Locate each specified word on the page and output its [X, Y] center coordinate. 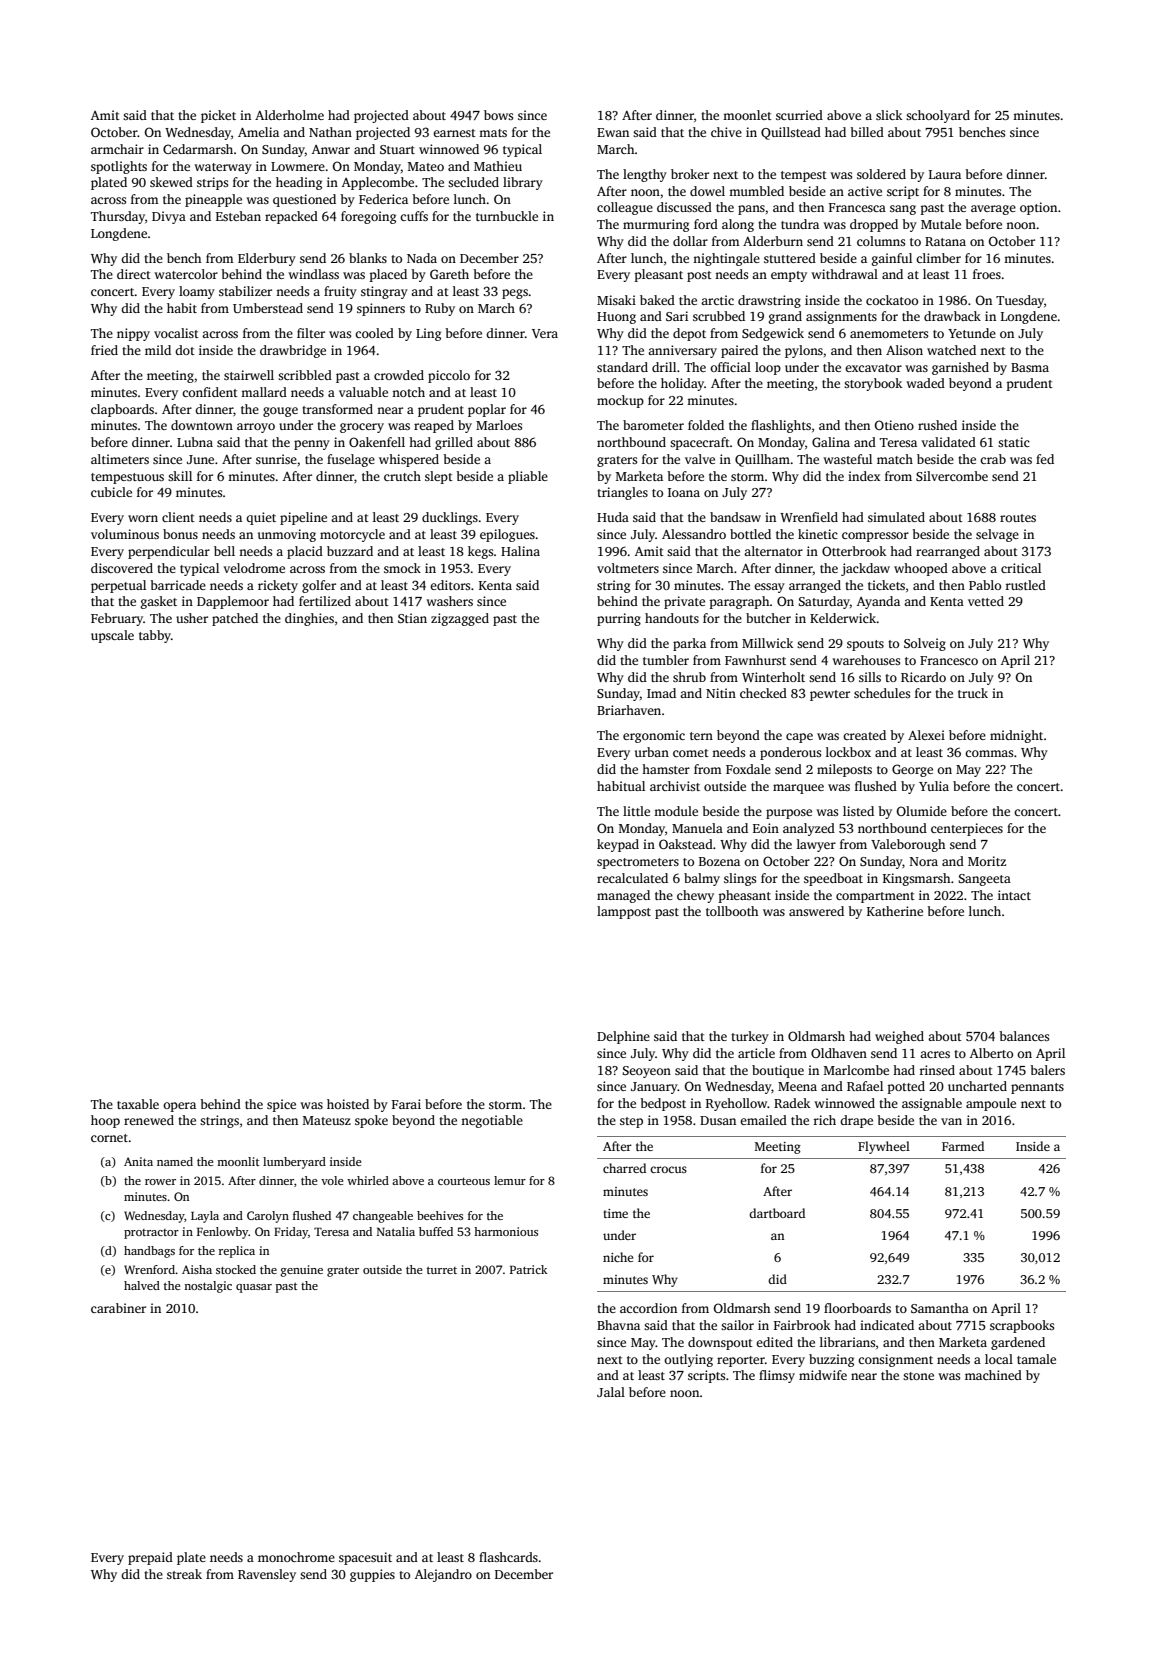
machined [993, 1375]
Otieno [894, 425]
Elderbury [267, 259]
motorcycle [352, 535]
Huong [616, 318]
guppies [372, 1575]
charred [624, 1168]
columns [881, 241]
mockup [620, 401]
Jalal [611, 1392]
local [999, 1359]
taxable [138, 1104]
